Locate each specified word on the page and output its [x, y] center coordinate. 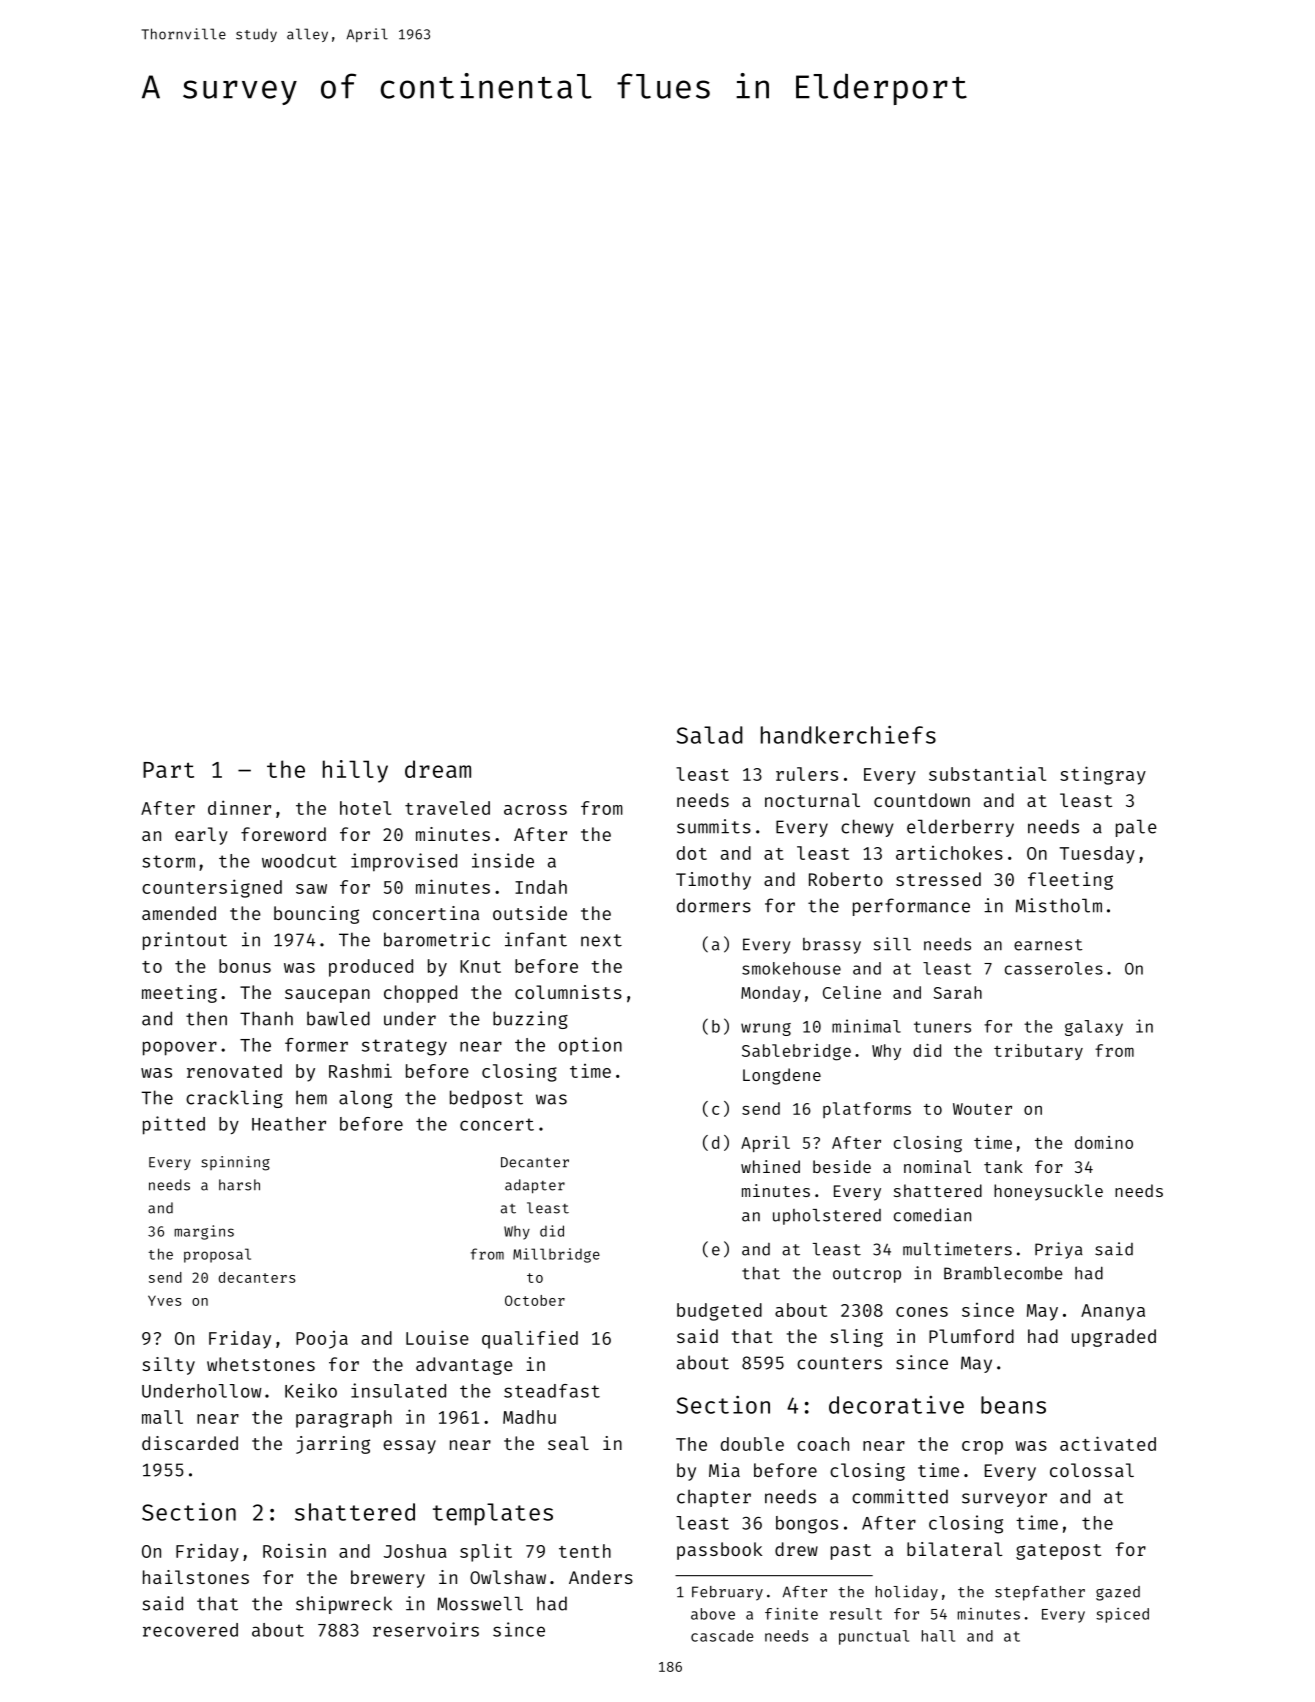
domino [1104, 1142]
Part [168, 770]
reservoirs [426, 1629]
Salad [710, 735]
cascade [722, 1636]
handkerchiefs [848, 735]
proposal [217, 1255]
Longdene [782, 1076]
